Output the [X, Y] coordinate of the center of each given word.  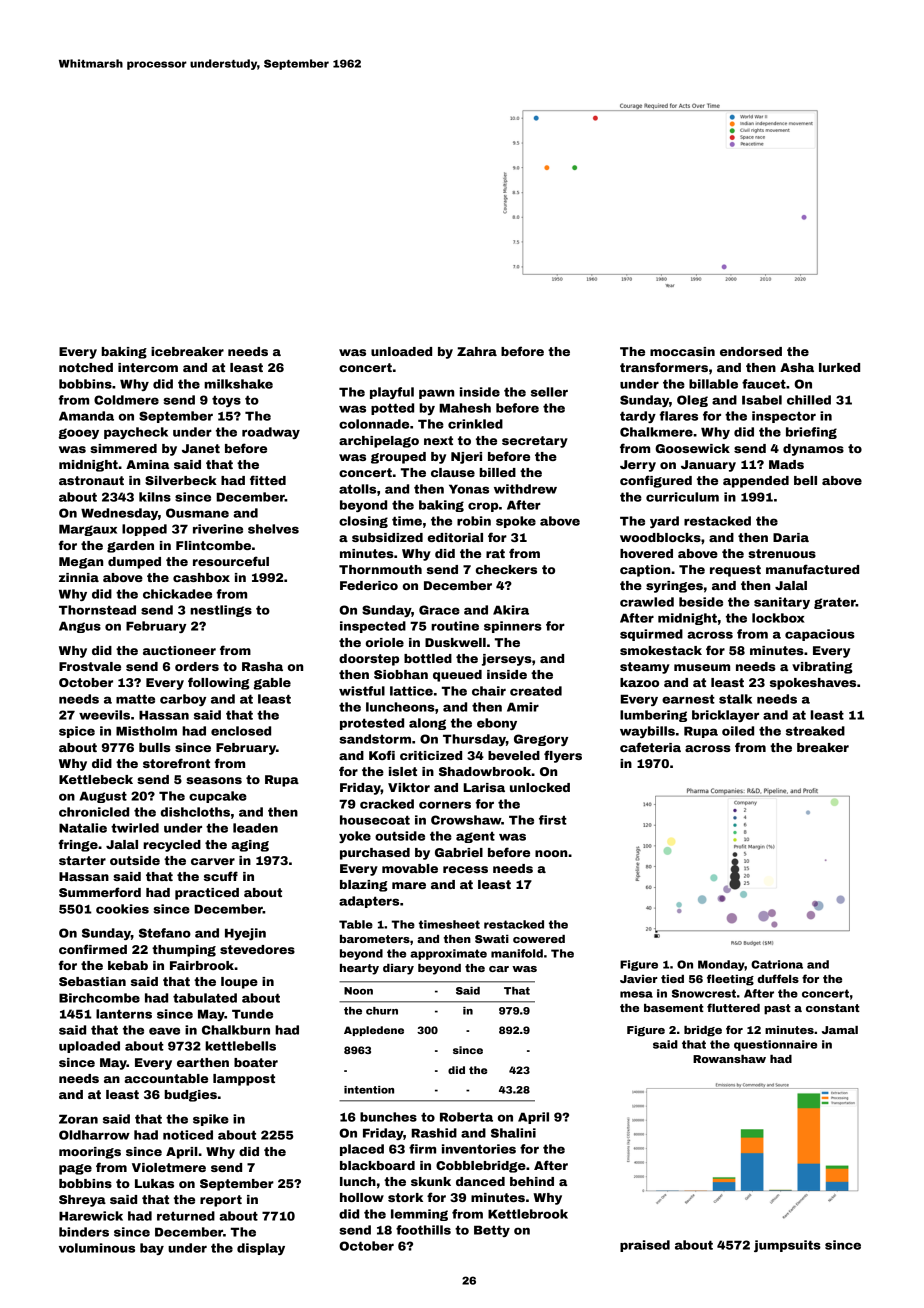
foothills [423, 1230]
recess [465, 869]
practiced [207, 894]
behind [532, 1181]
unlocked [540, 787]
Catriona [777, 964]
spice [77, 732]
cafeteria [650, 747]
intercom [148, 367]
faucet [764, 384]
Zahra [477, 351]
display [261, 1249]
